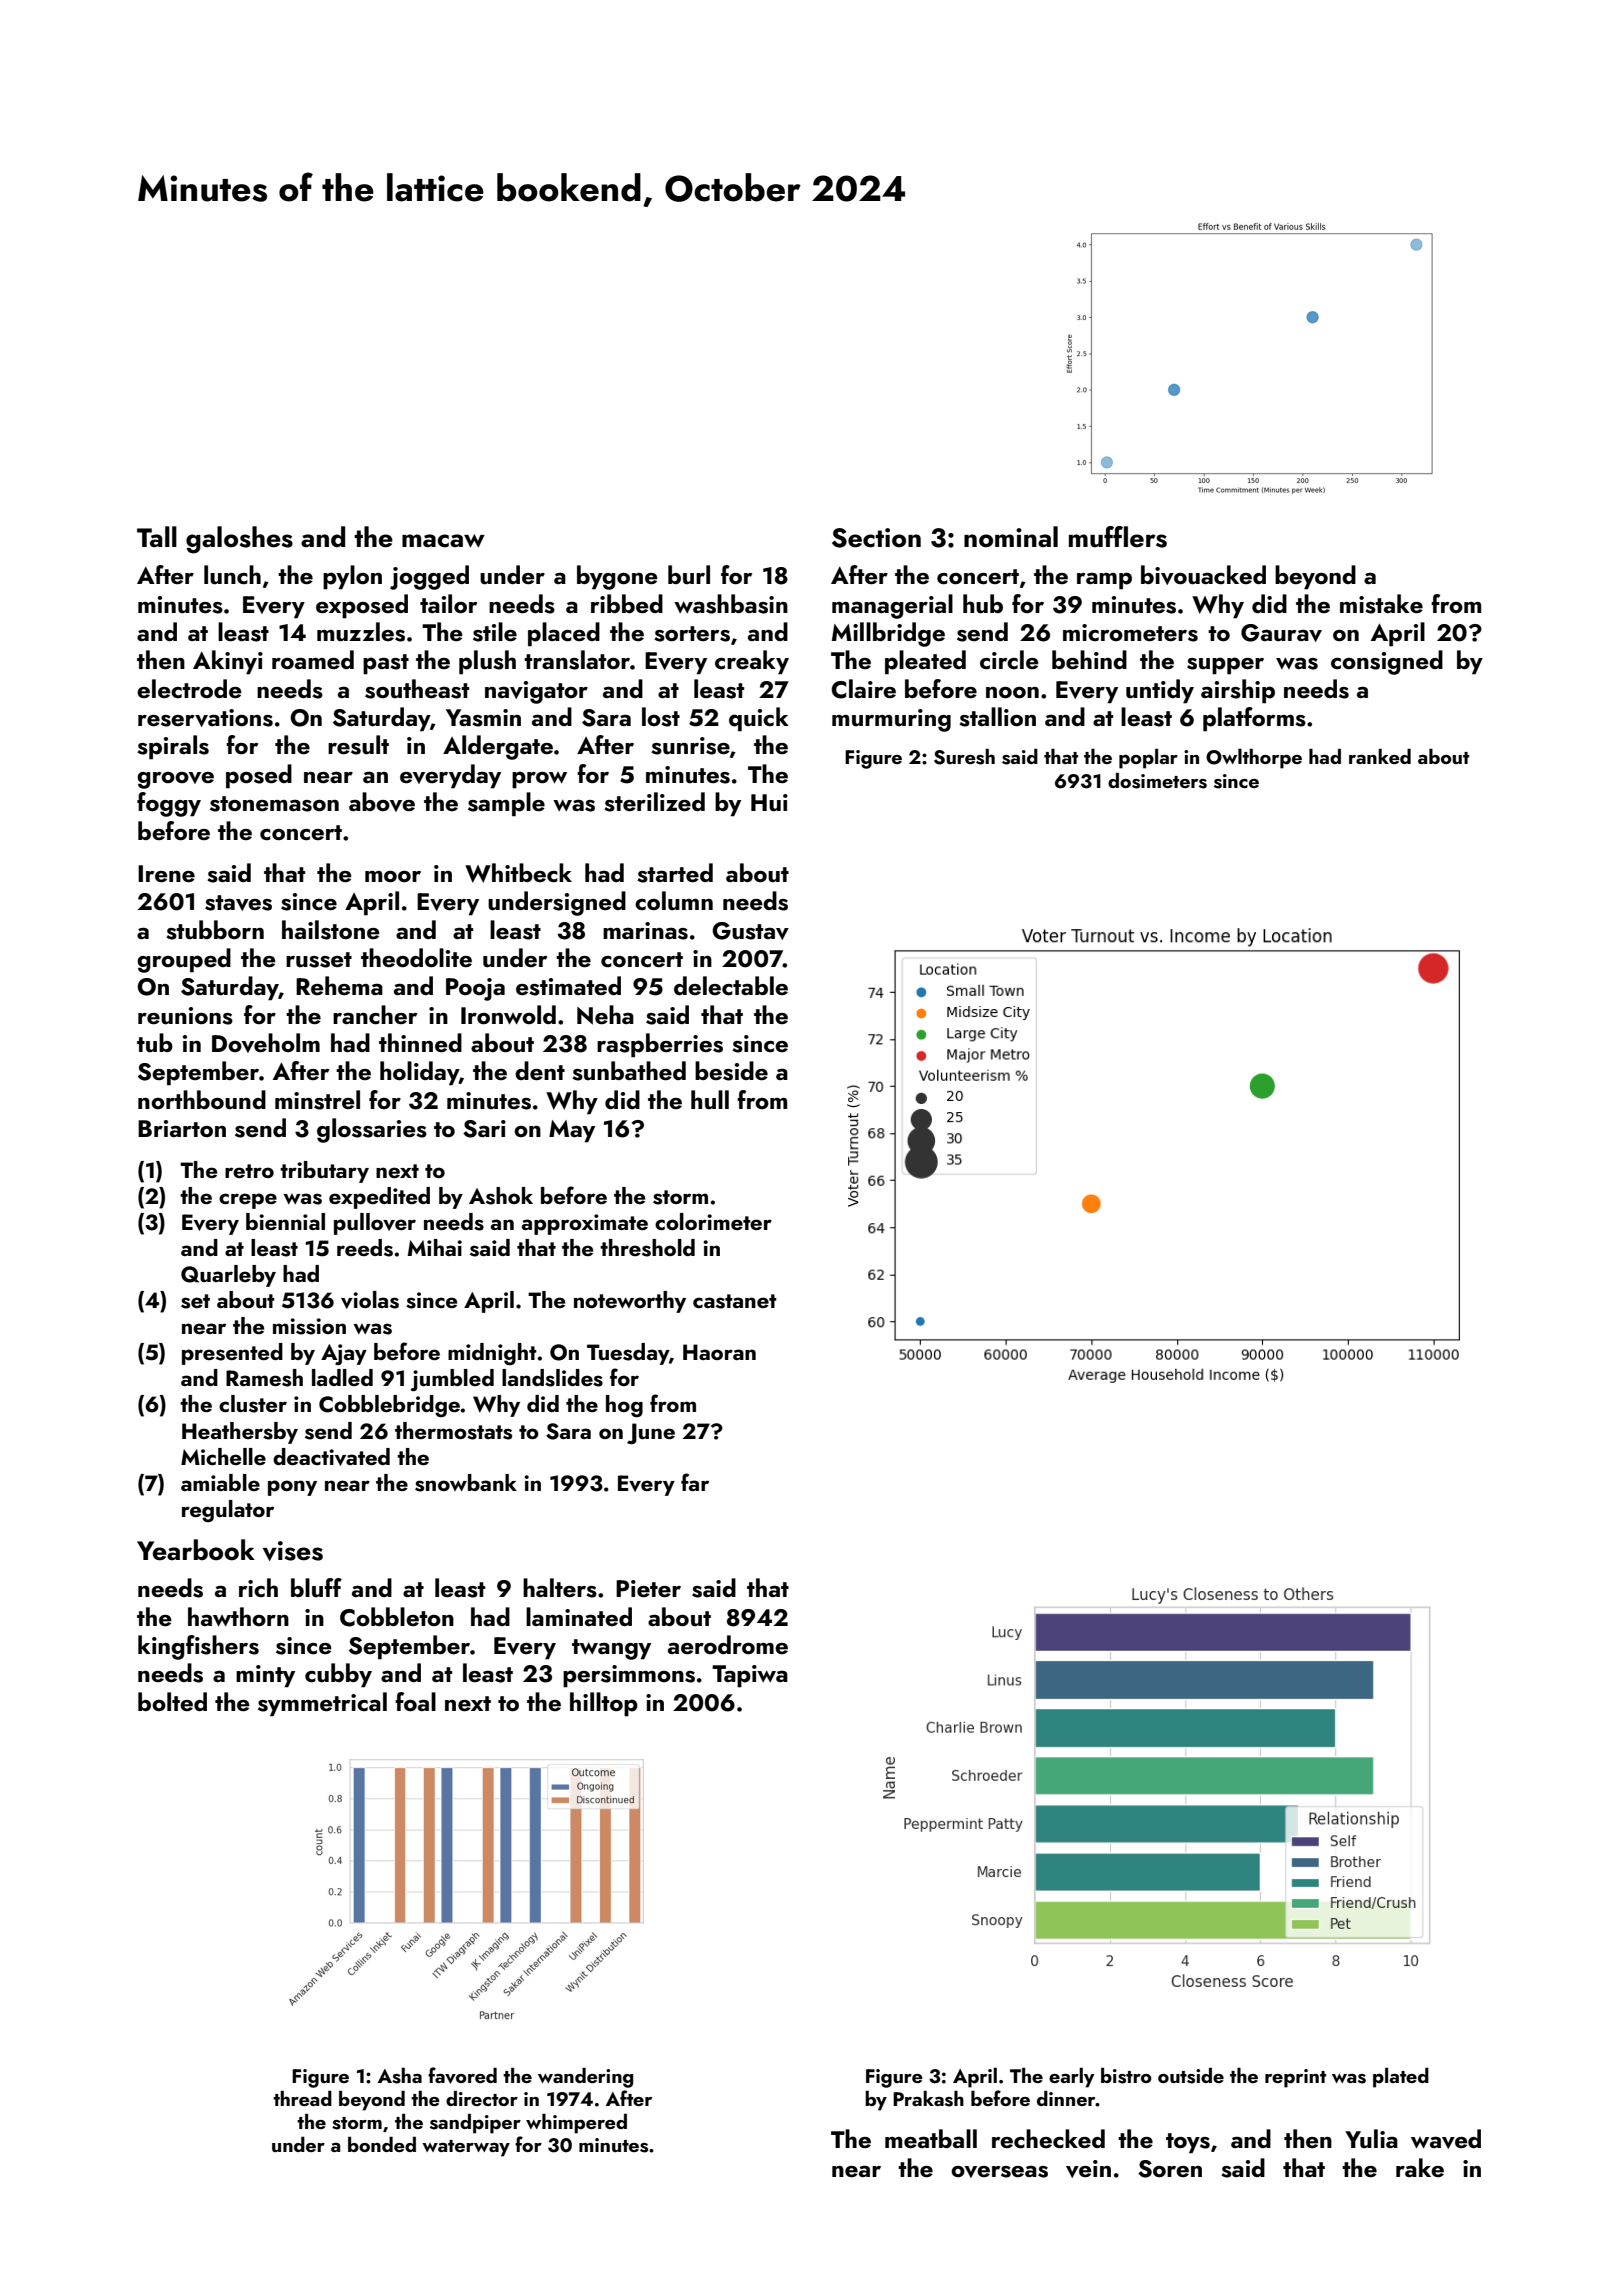 The height and width of the screenshot is (2292, 1620). I want to click on bolted, so click(172, 1701).
